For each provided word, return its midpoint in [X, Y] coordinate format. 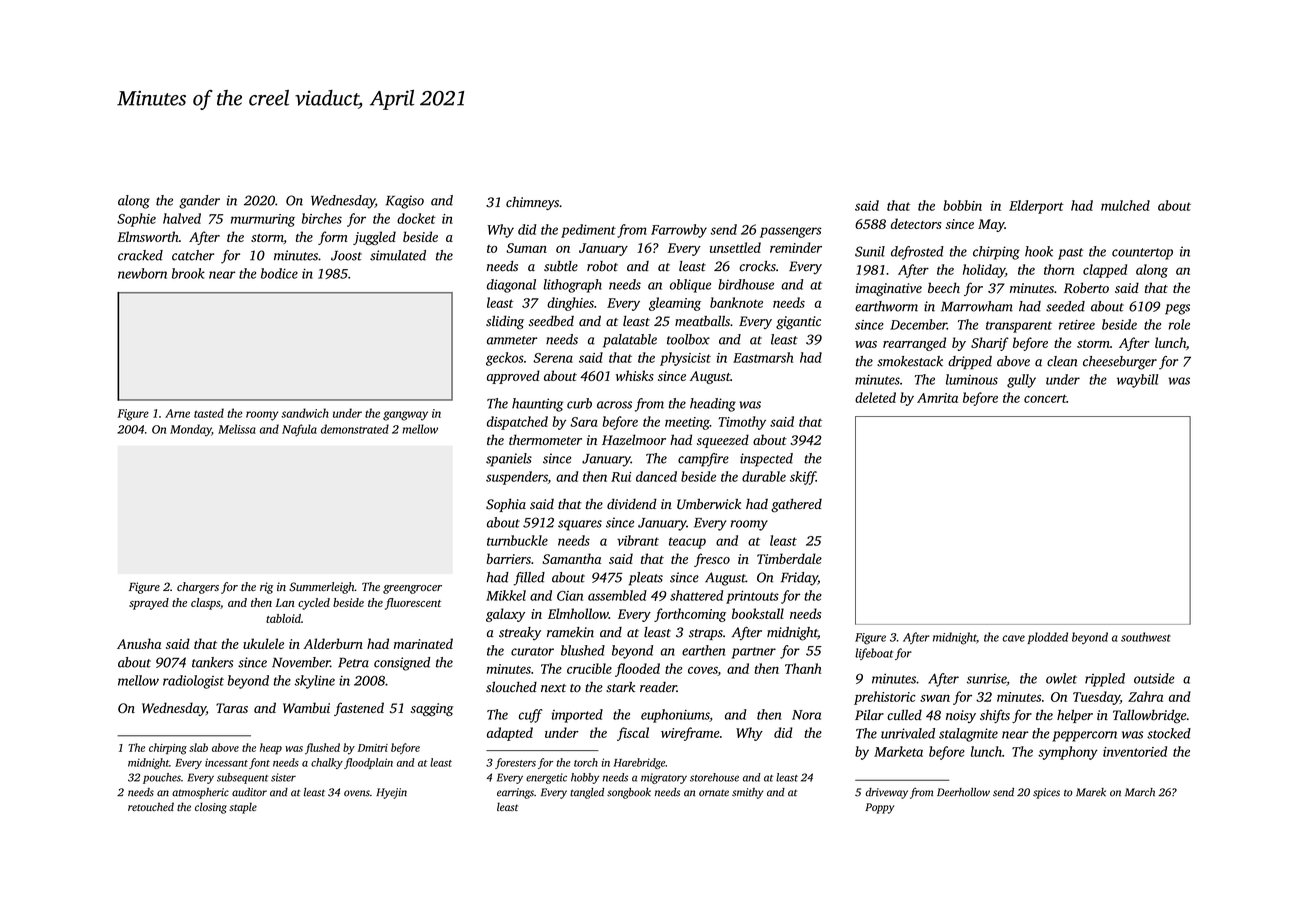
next [553, 688]
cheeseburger [1120, 363]
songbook [629, 793]
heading [713, 405]
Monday [191, 430]
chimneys [532, 203]
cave [1013, 638]
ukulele [263, 643]
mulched [1125, 205]
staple [243, 808]
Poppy [879, 808]
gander [199, 202]
